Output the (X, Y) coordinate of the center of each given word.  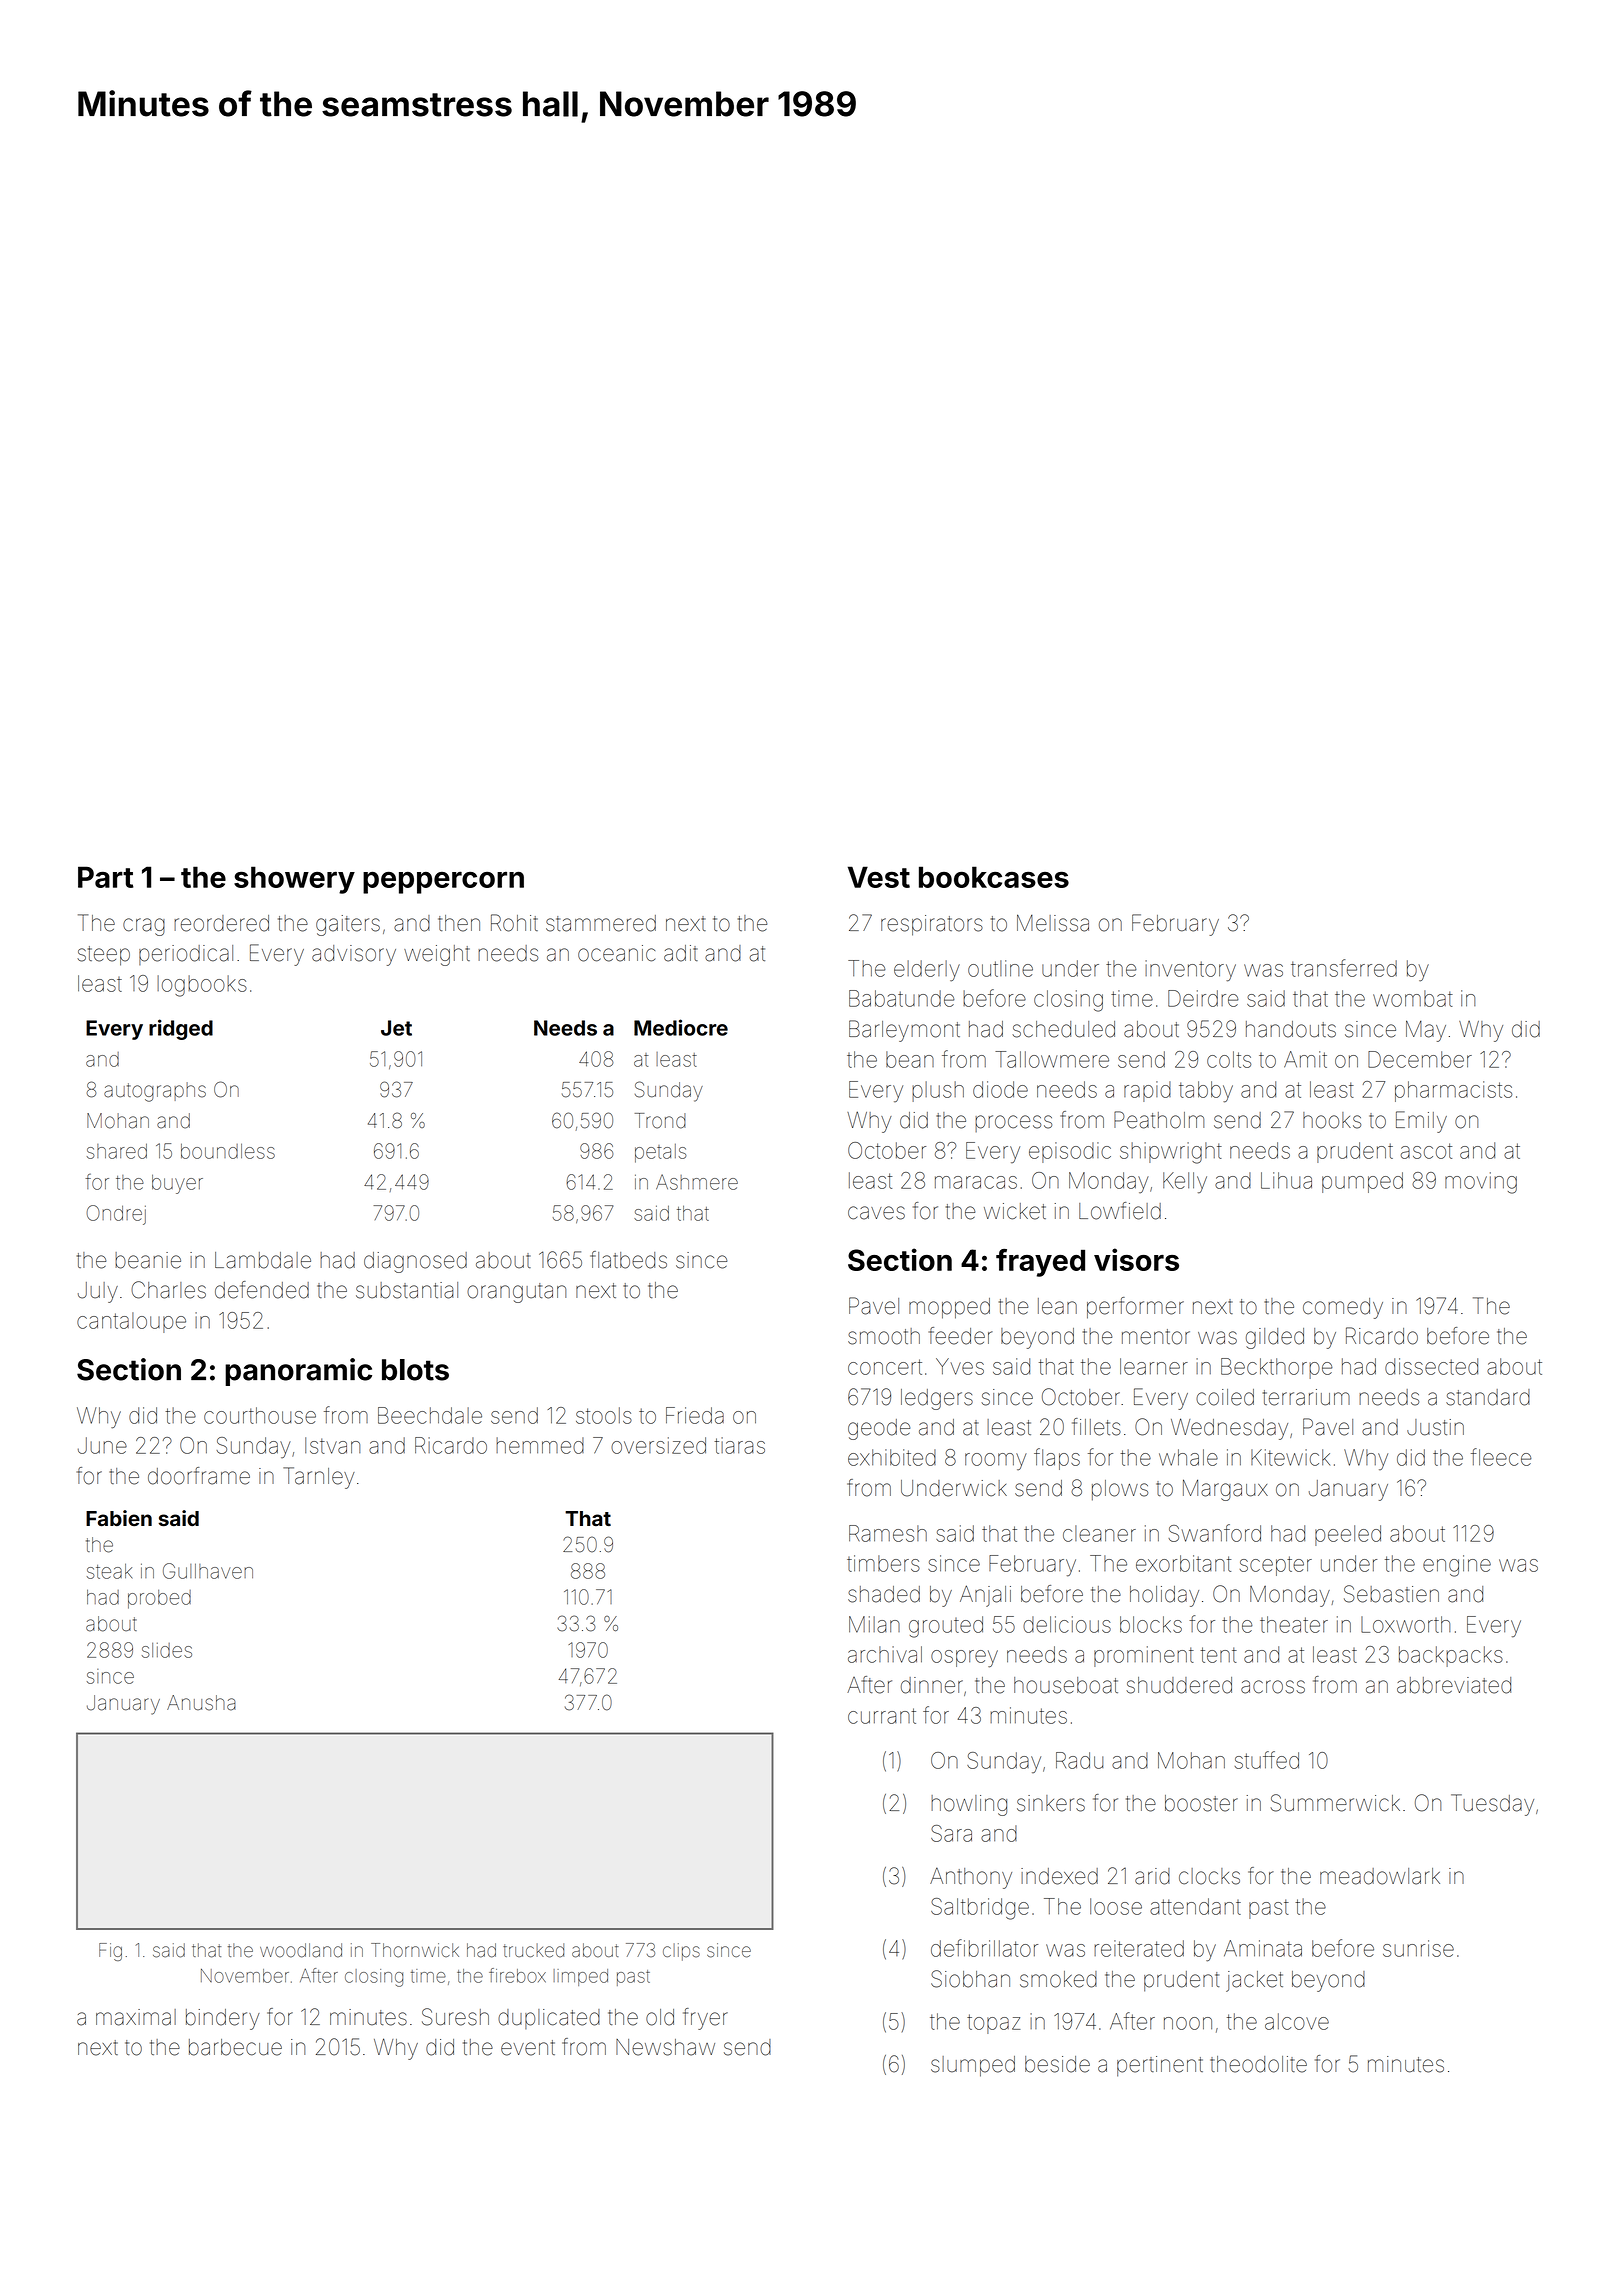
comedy (1343, 1308)
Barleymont (904, 1031)
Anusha (201, 1703)
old (660, 2017)
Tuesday (1492, 1805)
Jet (396, 1028)
